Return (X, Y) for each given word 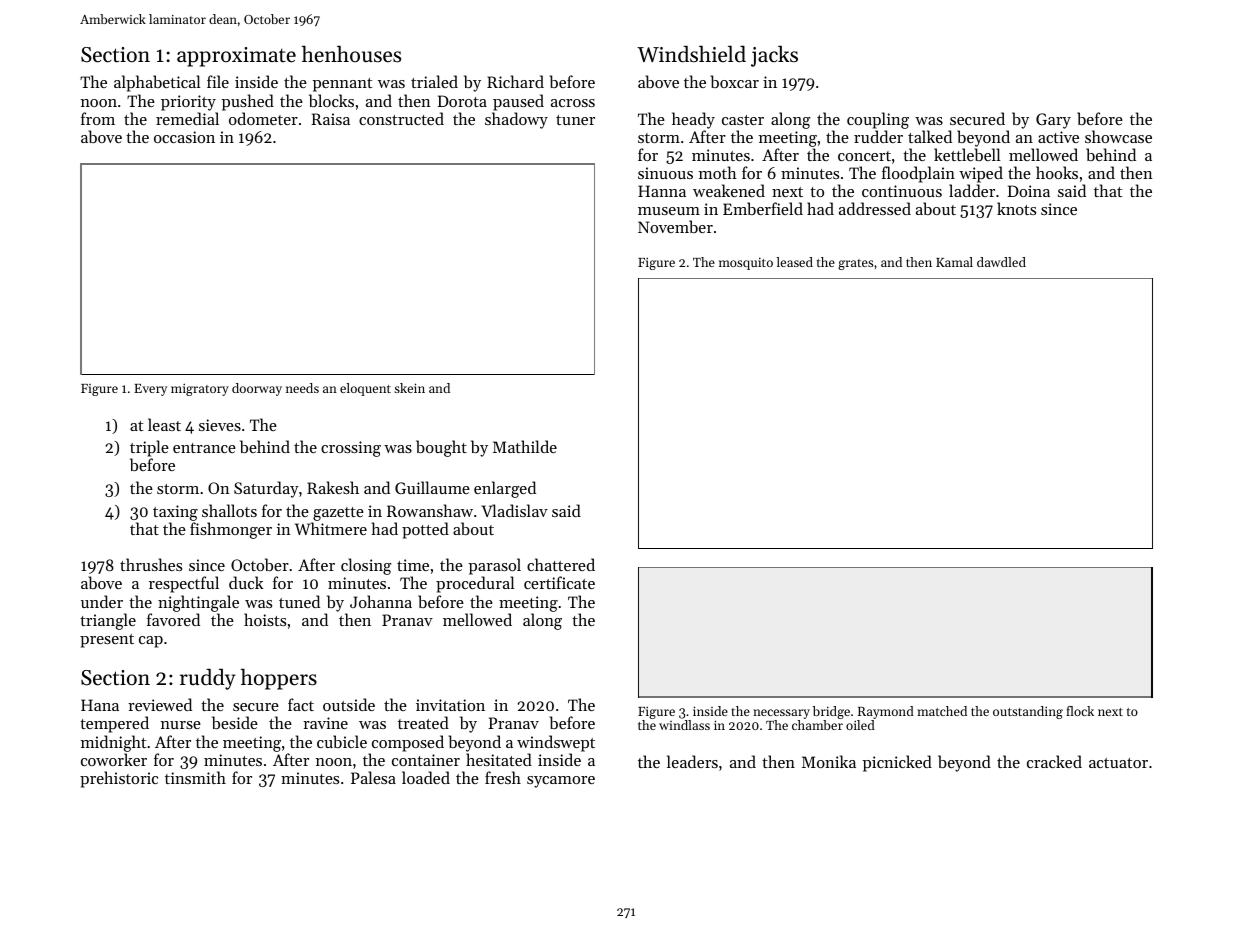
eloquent (365, 389)
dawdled (1001, 262)
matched (942, 711)
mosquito (746, 264)
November (675, 226)
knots (1016, 208)
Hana (100, 705)
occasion (184, 137)
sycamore (561, 782)
